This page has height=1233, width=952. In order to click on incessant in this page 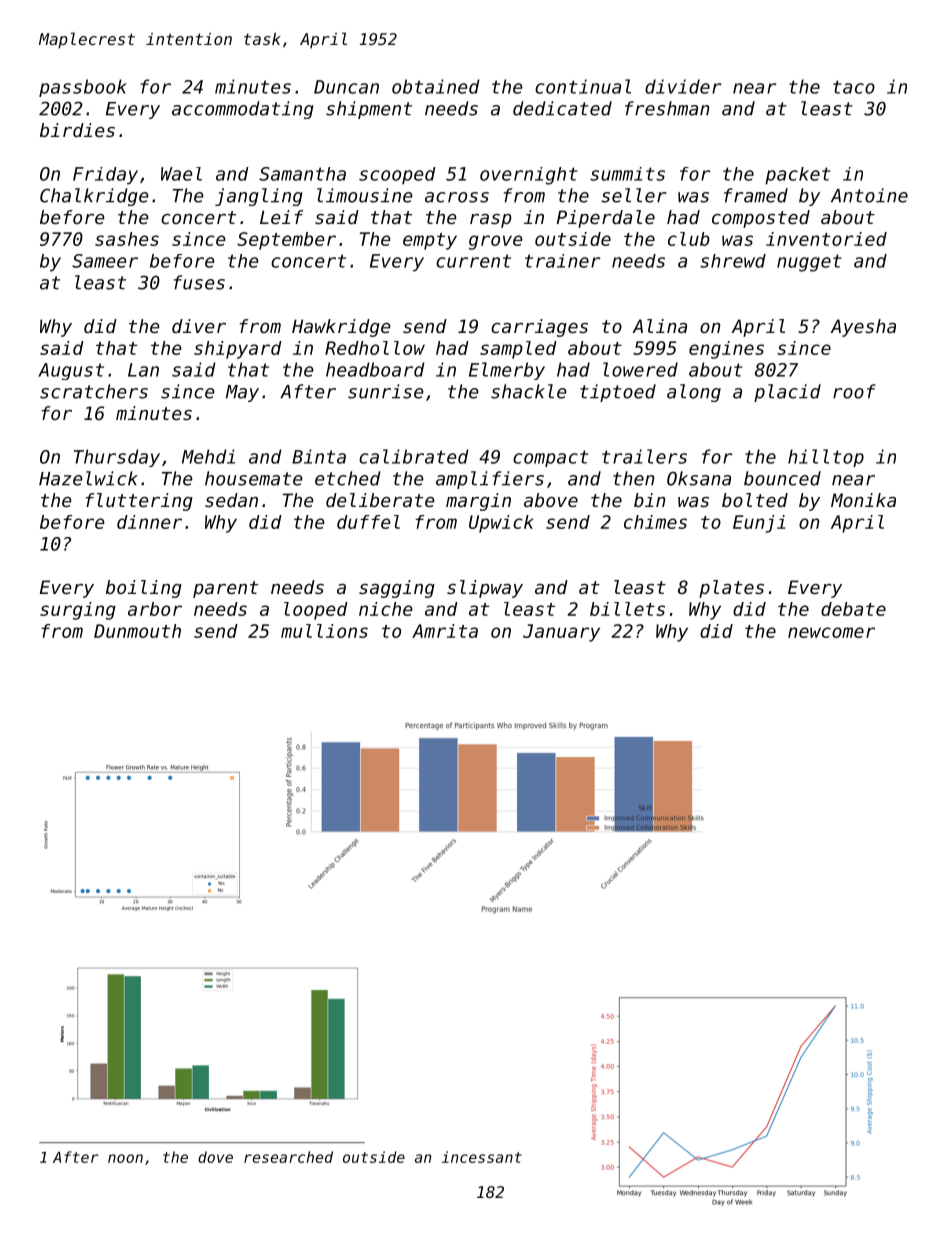, I will do `click(482, 1157)`.
